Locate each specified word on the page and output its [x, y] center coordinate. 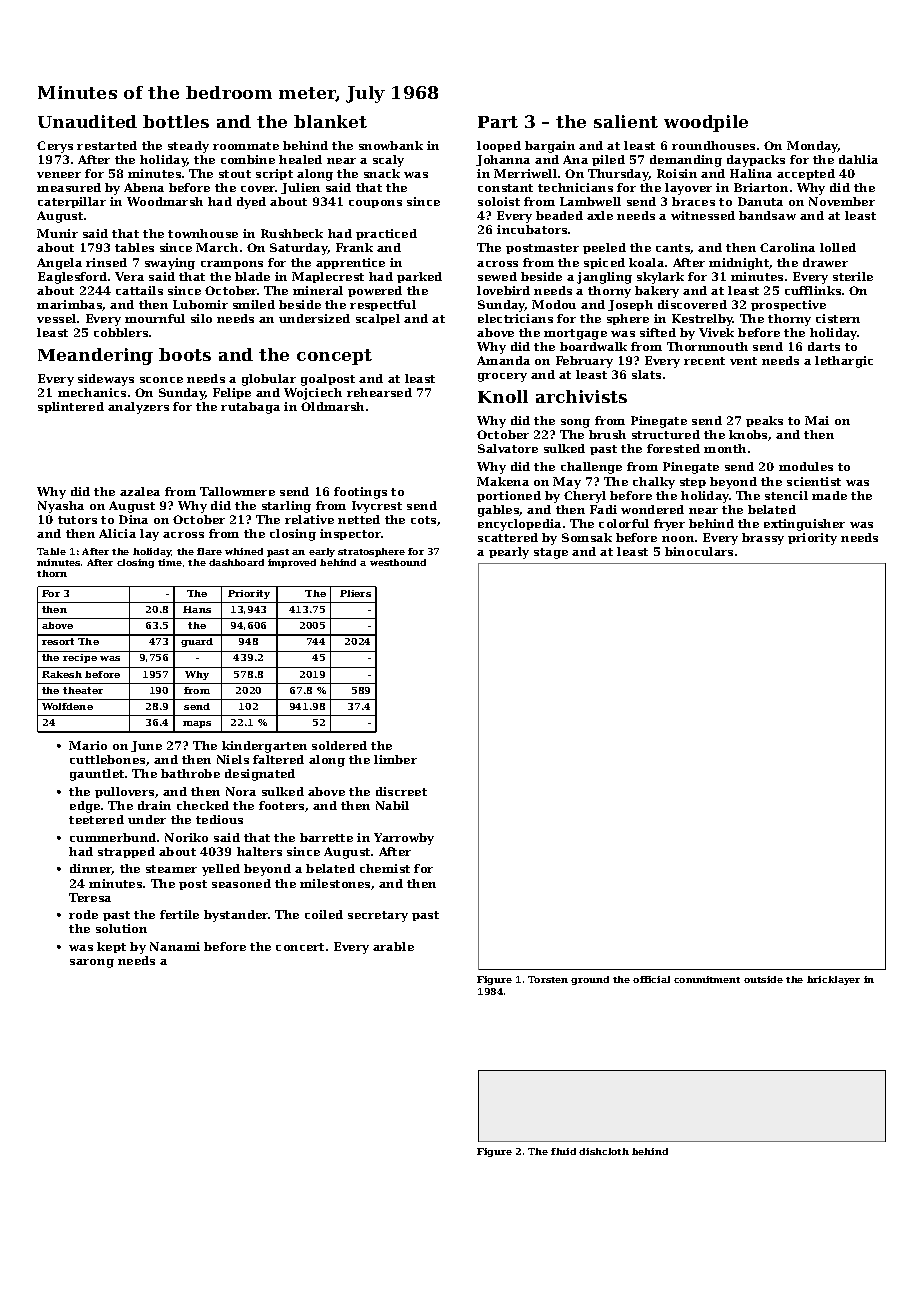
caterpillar [72, 202]
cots [423, 520]
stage [551, 553]
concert [300, 947]
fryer [669, 525]
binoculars [699, 551]
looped [499, 146]
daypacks [756, 161]
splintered [71, 407]
